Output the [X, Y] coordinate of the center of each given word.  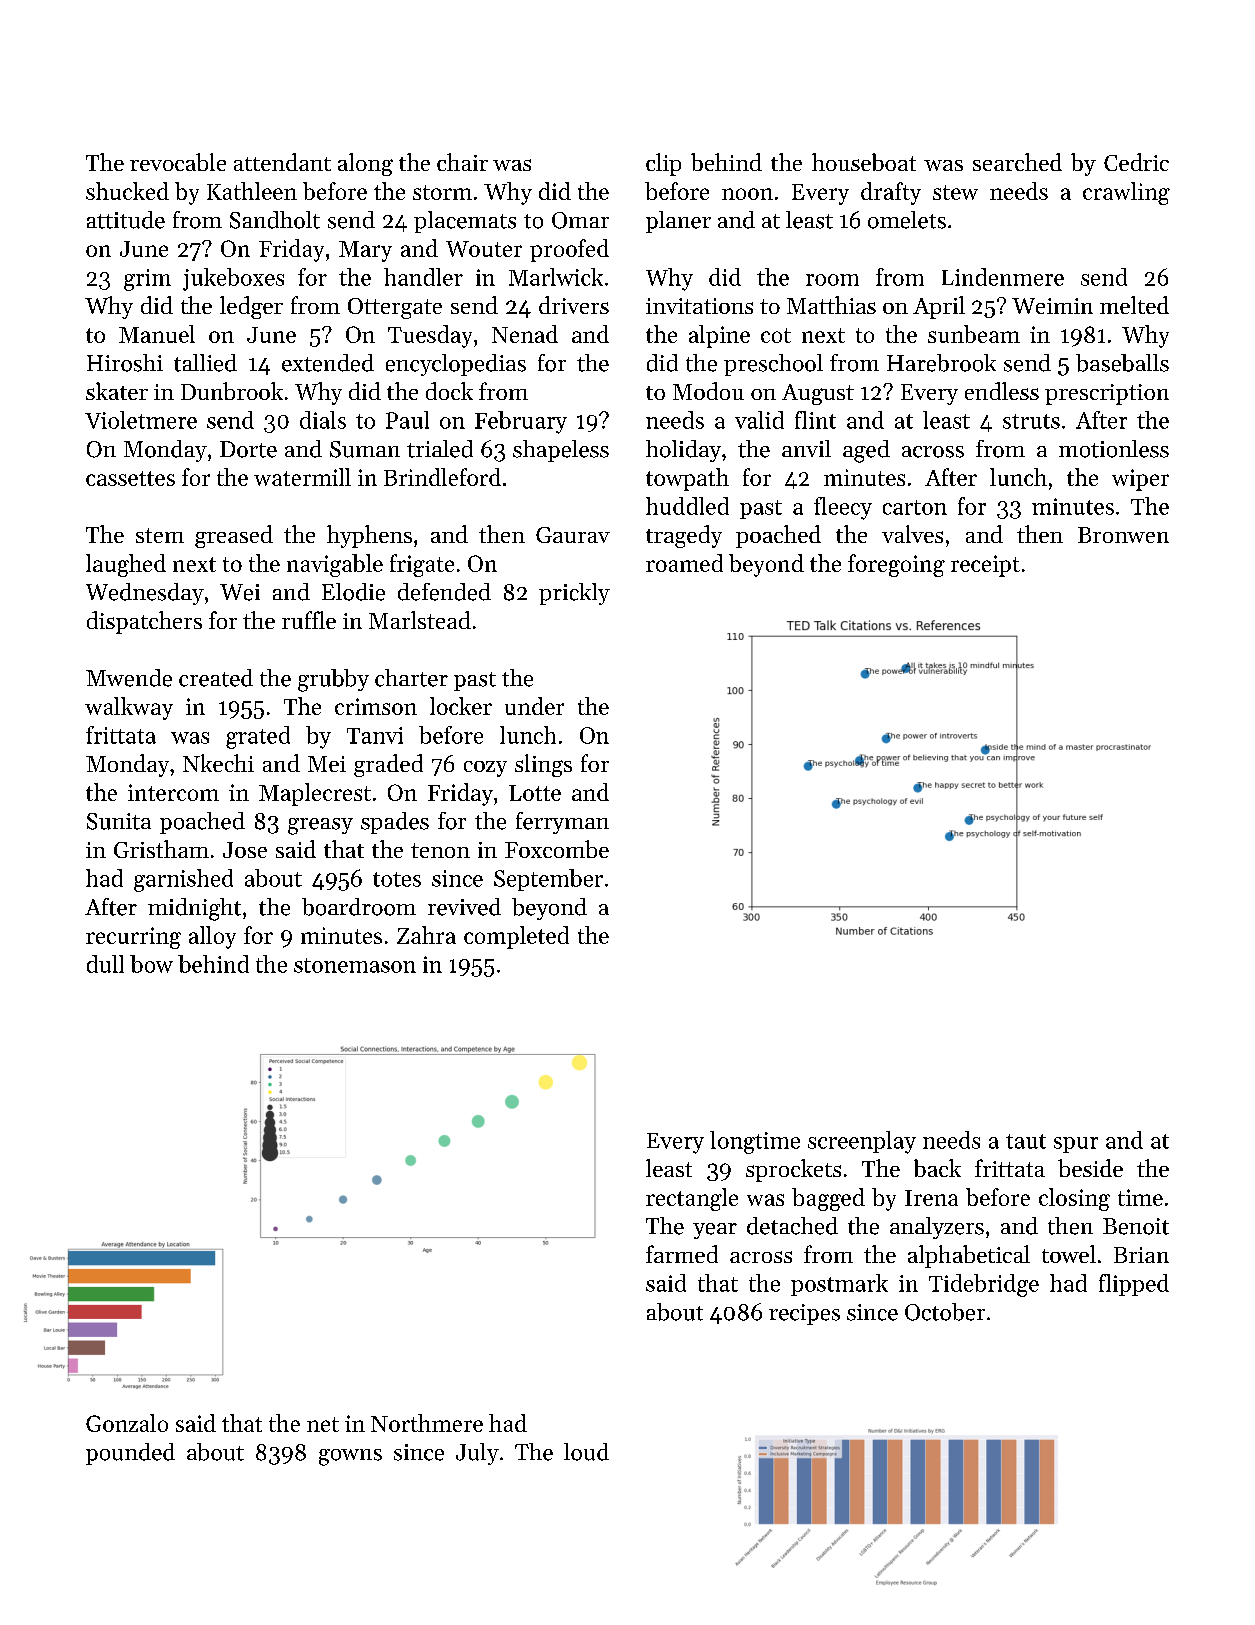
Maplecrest [315, 794]
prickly [574, 594]
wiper [1140, 480]
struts [1031, 421]
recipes [804, 1314]
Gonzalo [127, 1423]
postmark [839, 1285]
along [365, 164]
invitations [699, 306]
